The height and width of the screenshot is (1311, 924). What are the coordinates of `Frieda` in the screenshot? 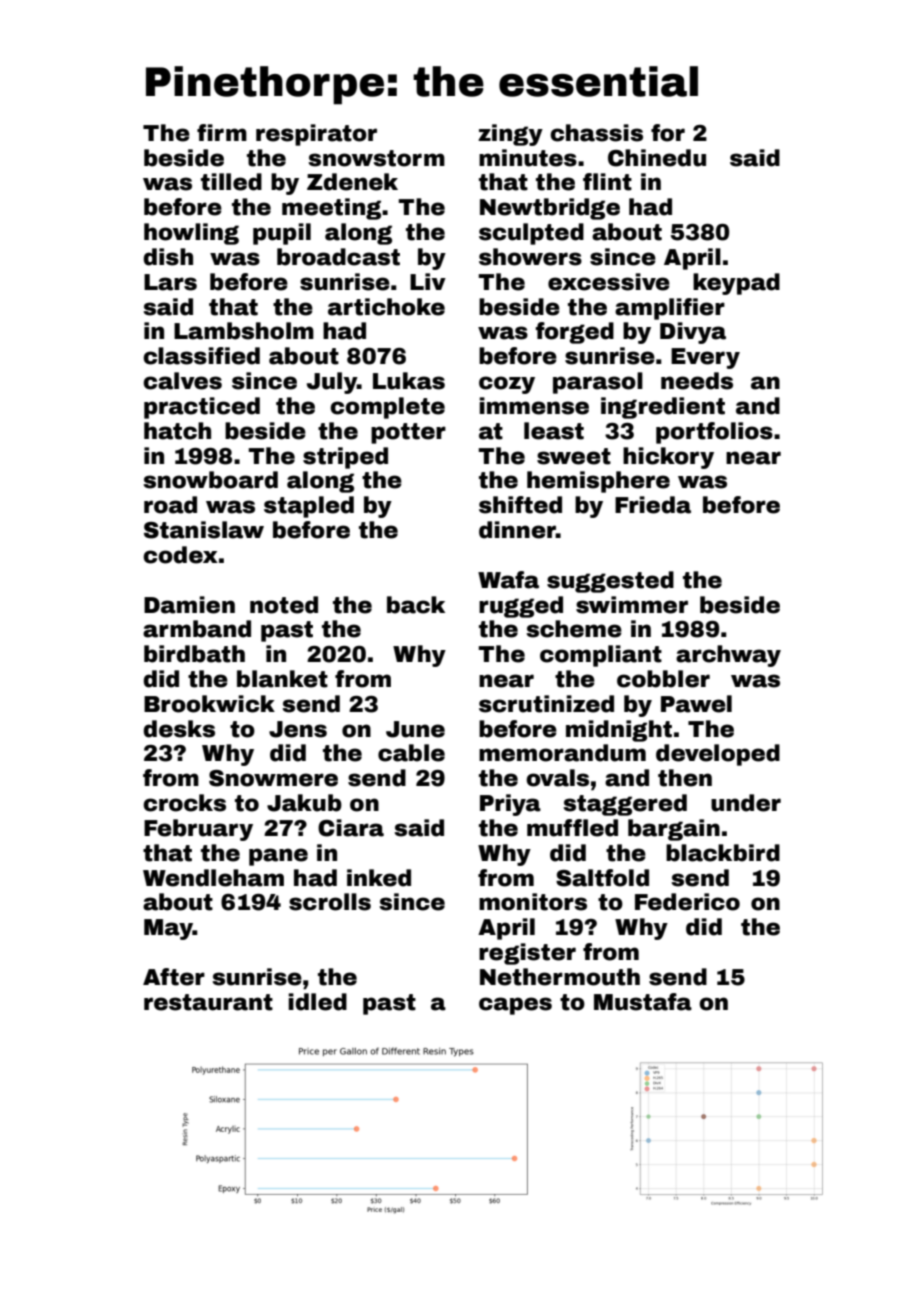 It's located at (653, 505).
